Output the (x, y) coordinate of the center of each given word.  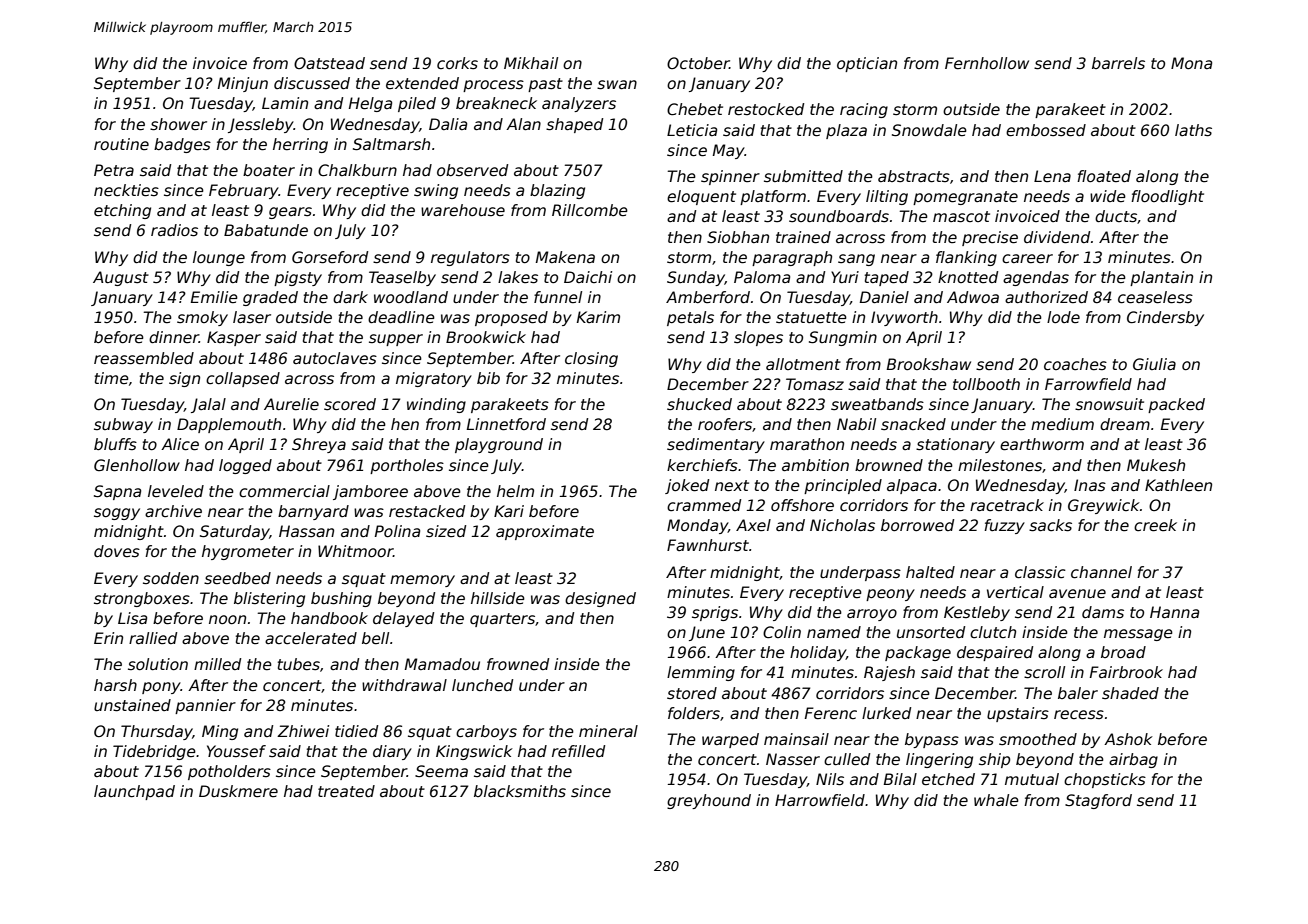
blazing (557, 191)
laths (1193, 130)
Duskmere (238, 791)
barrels (1118, 63)
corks (457, 63)
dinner (174, 337)
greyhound (709, 801)
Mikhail (531, 63)
